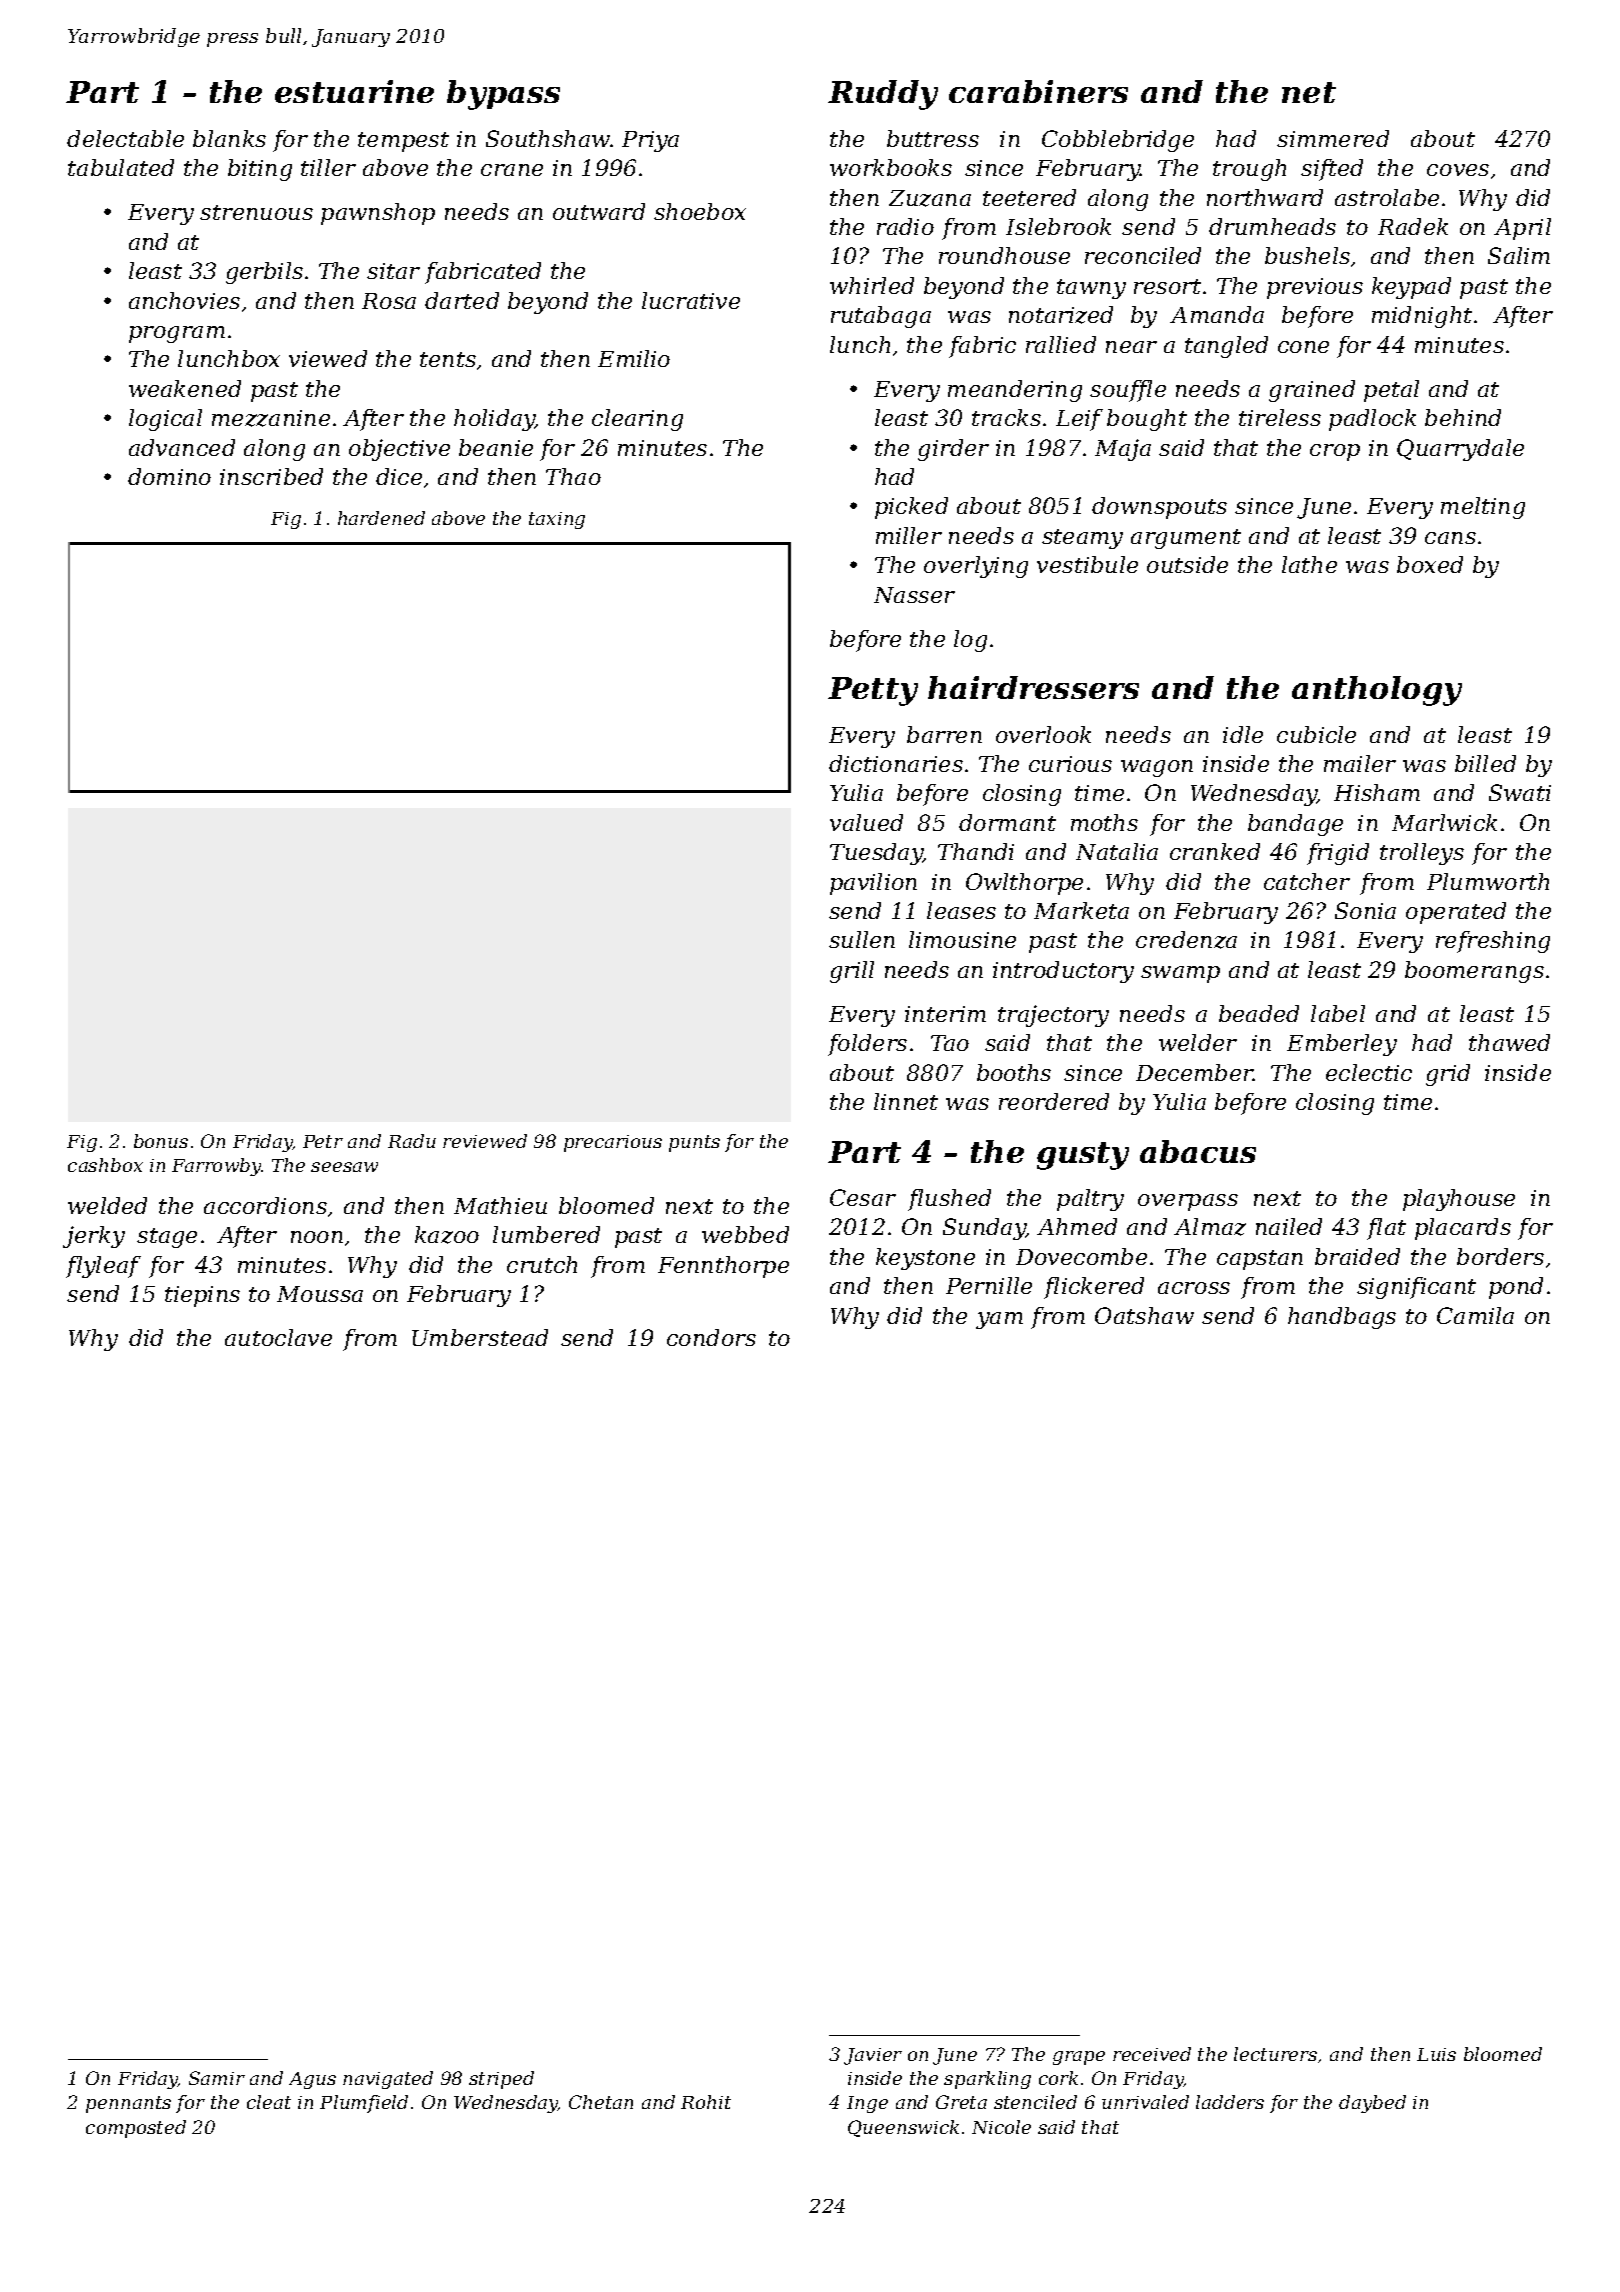  Describe the element at coordinates (1485, 763) in the screenshot. I see `billed` at that location.
